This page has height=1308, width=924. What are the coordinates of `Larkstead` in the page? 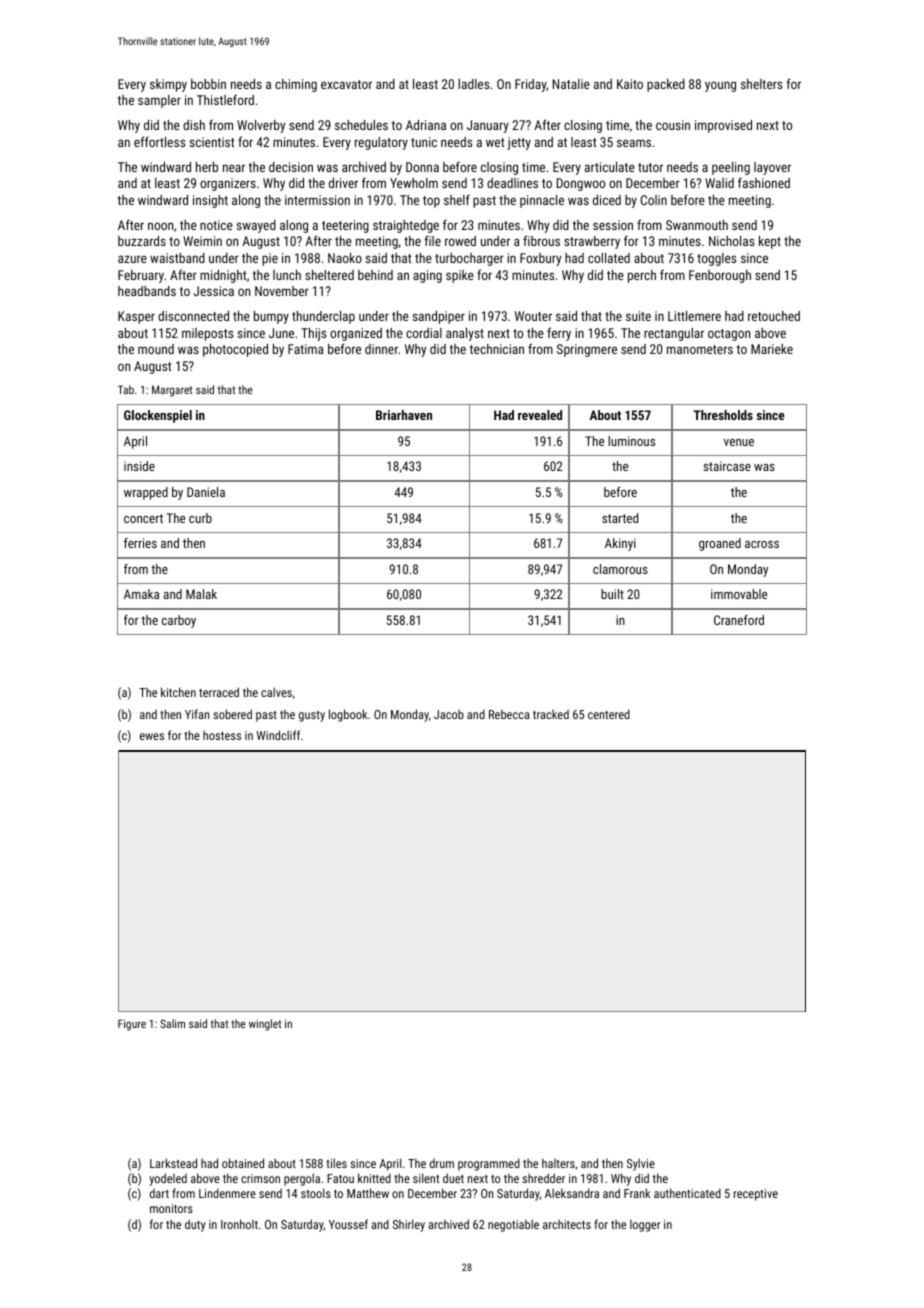 It's located at (173, 1163).
